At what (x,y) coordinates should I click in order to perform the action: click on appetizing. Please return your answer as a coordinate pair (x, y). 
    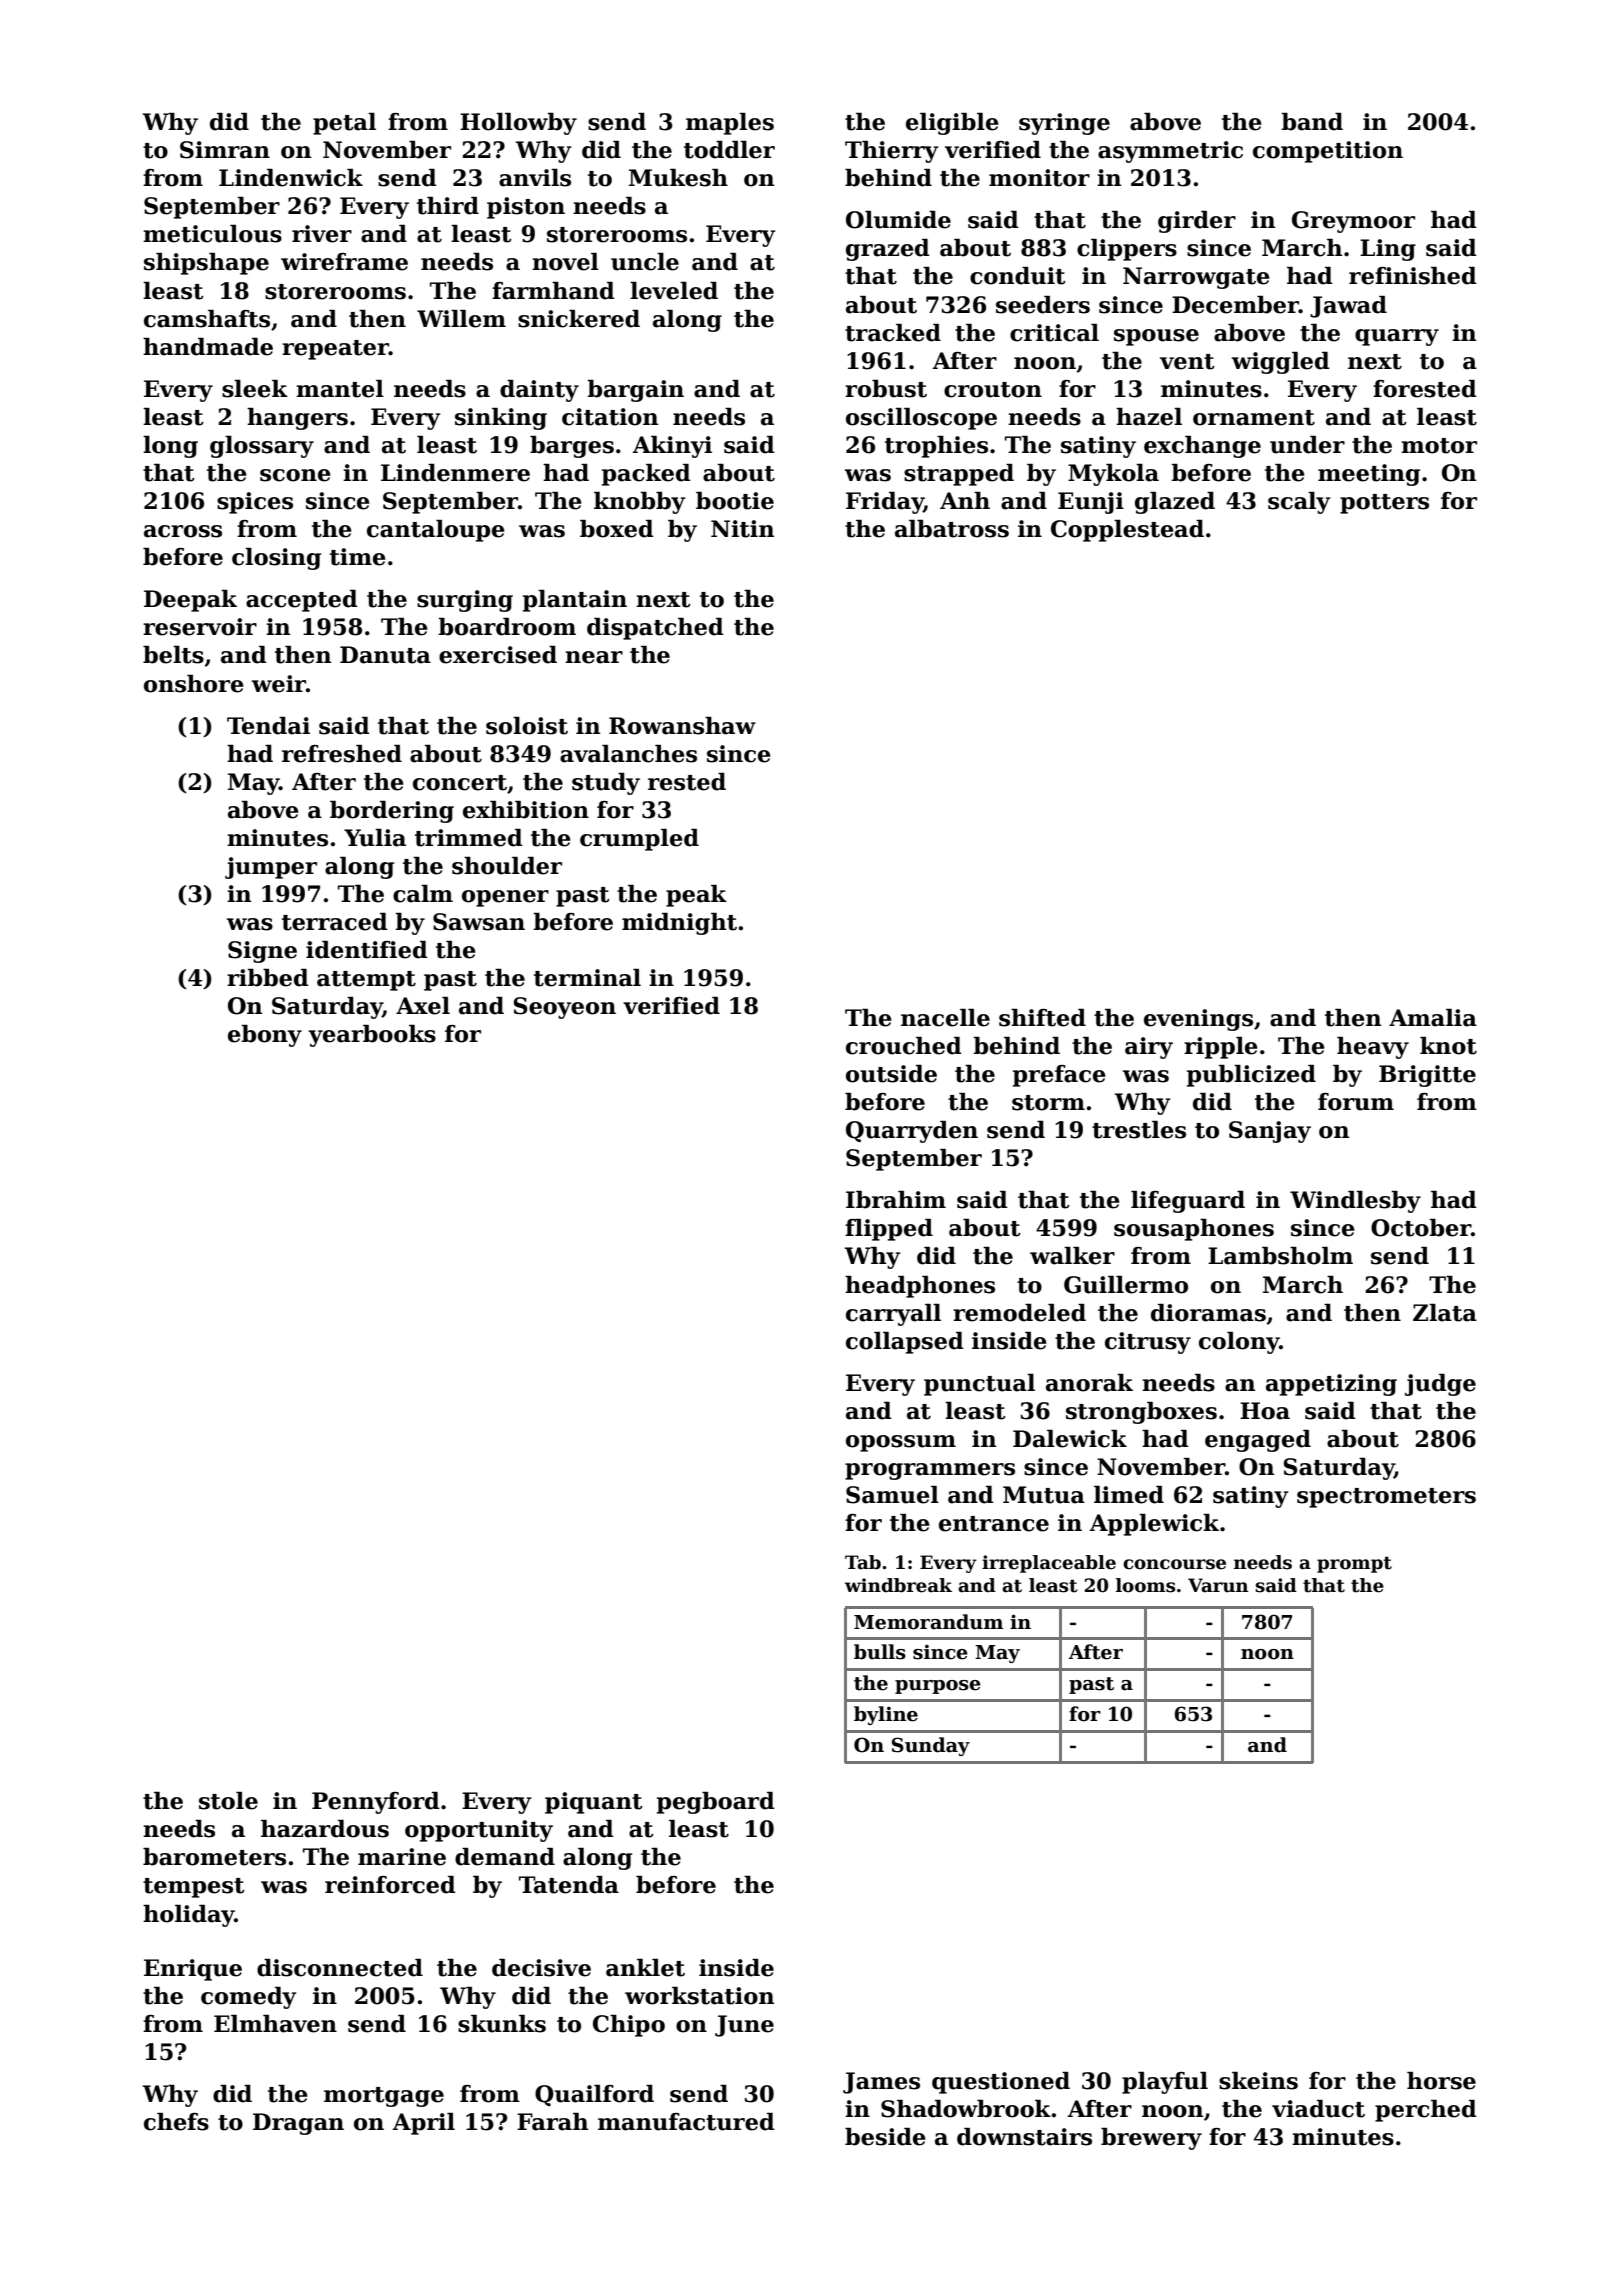
    Looking at the image, I should click on (1331, 1385).
